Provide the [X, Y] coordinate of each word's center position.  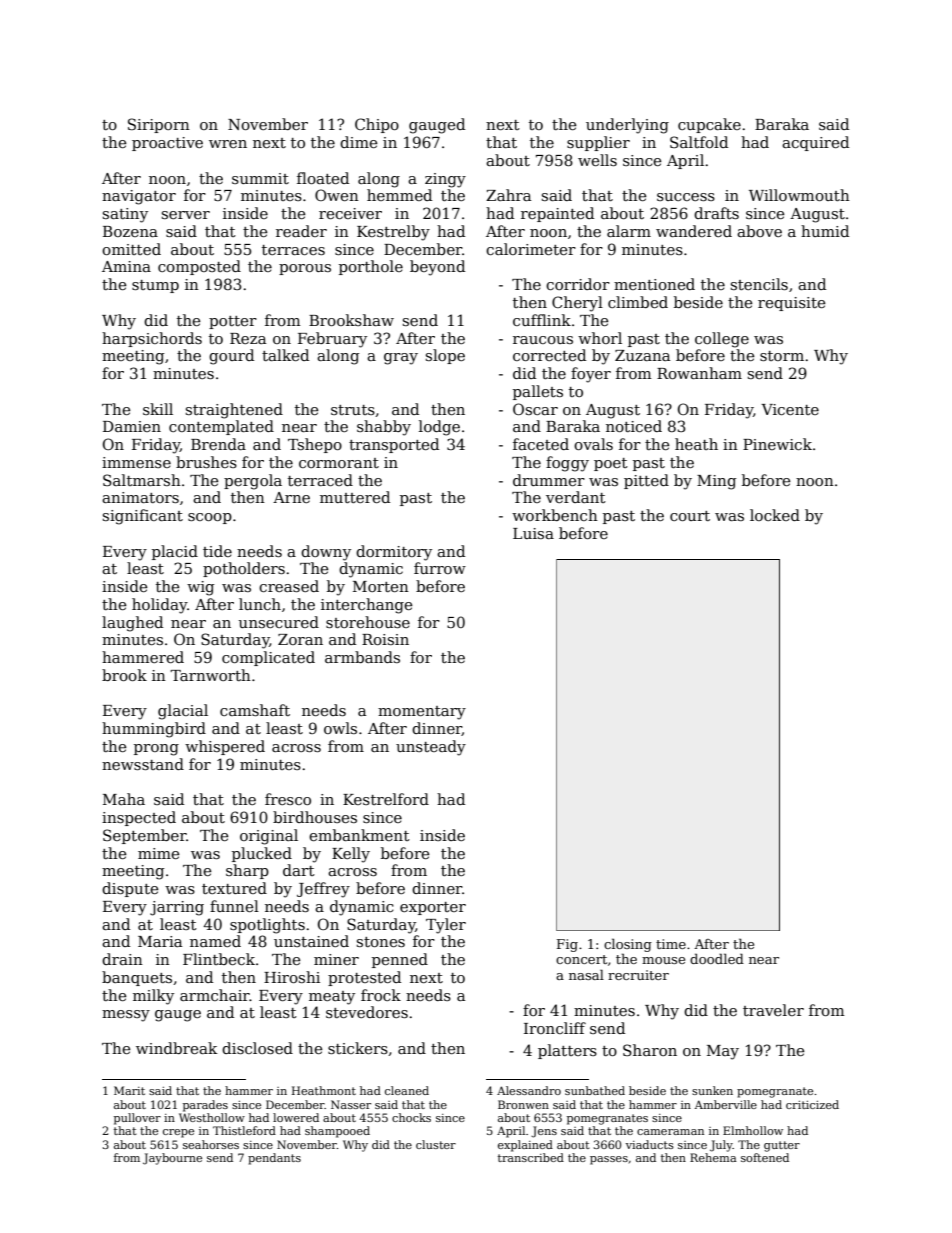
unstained [311, 941]
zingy [445, 180]
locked [775, 515]
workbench [555, 515]
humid [825, 231]
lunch [260, 604]
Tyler [446, 926]
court [690, 516]
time [671, 944]
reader [301, 231]
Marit [129, 1090]
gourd [231, 357]
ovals [593, 444]
